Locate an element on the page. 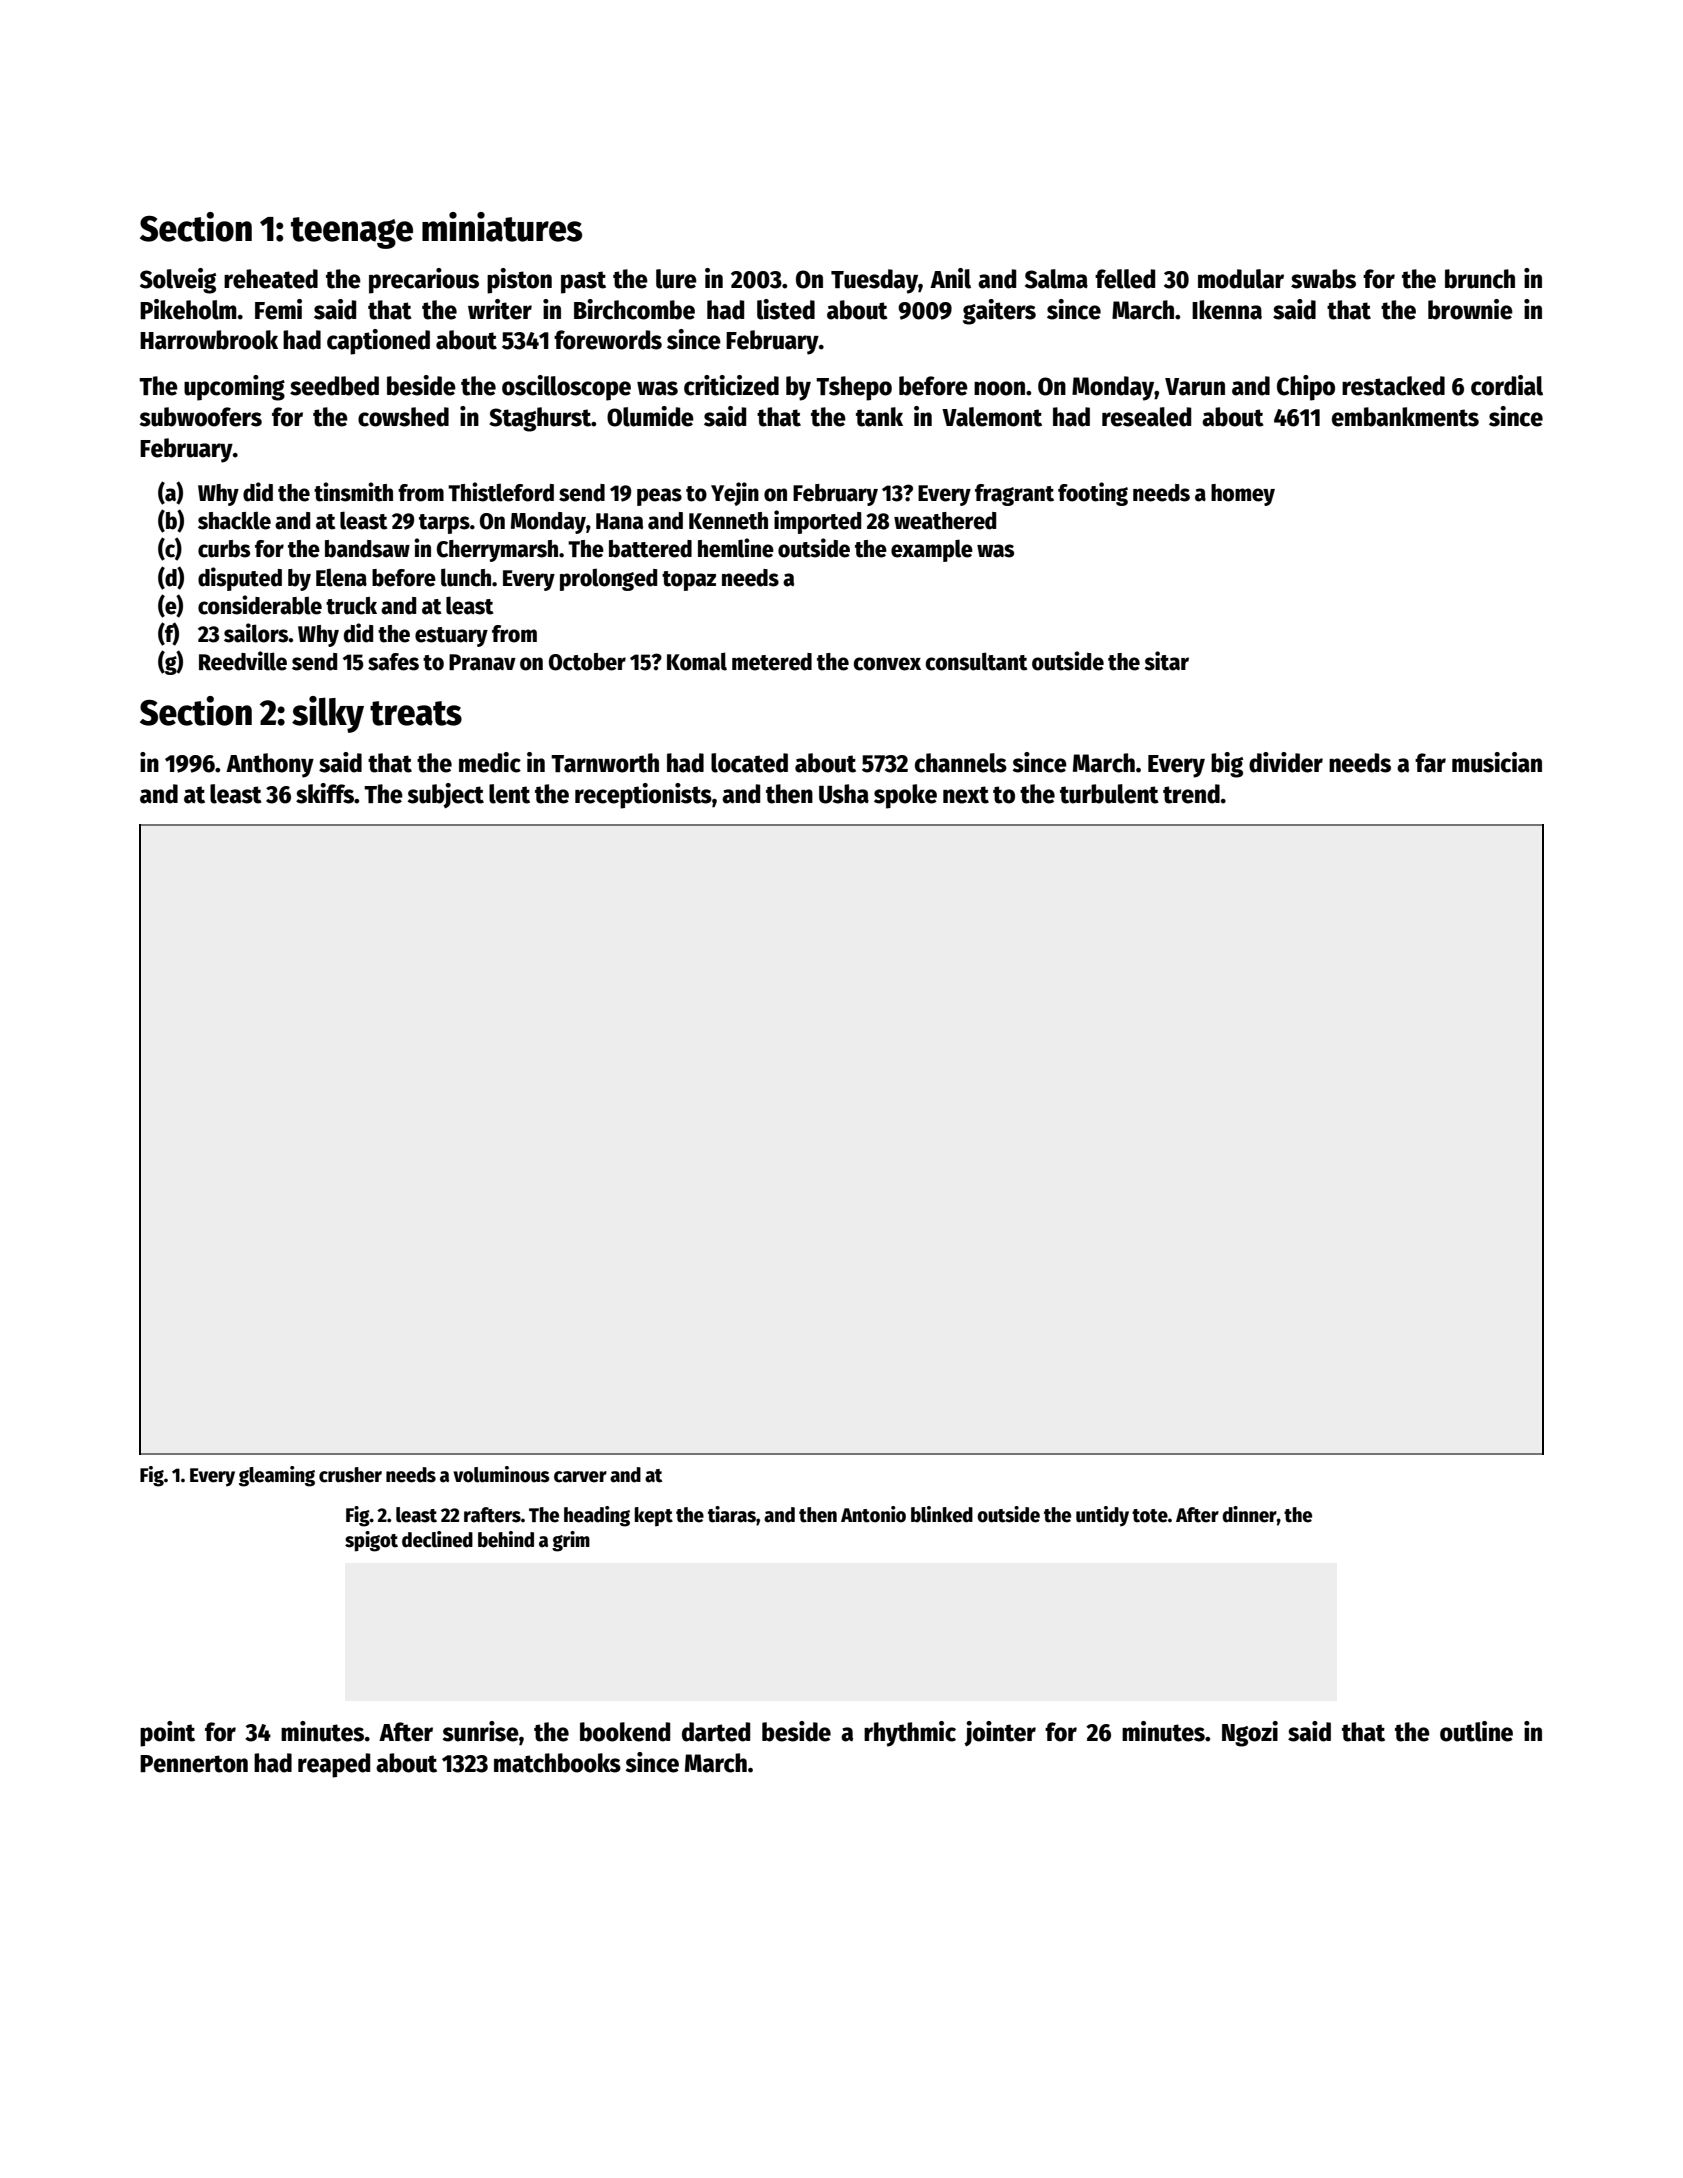 The image size is (1683, 2178). Pikeholm is located at coordinates (188, 309).
